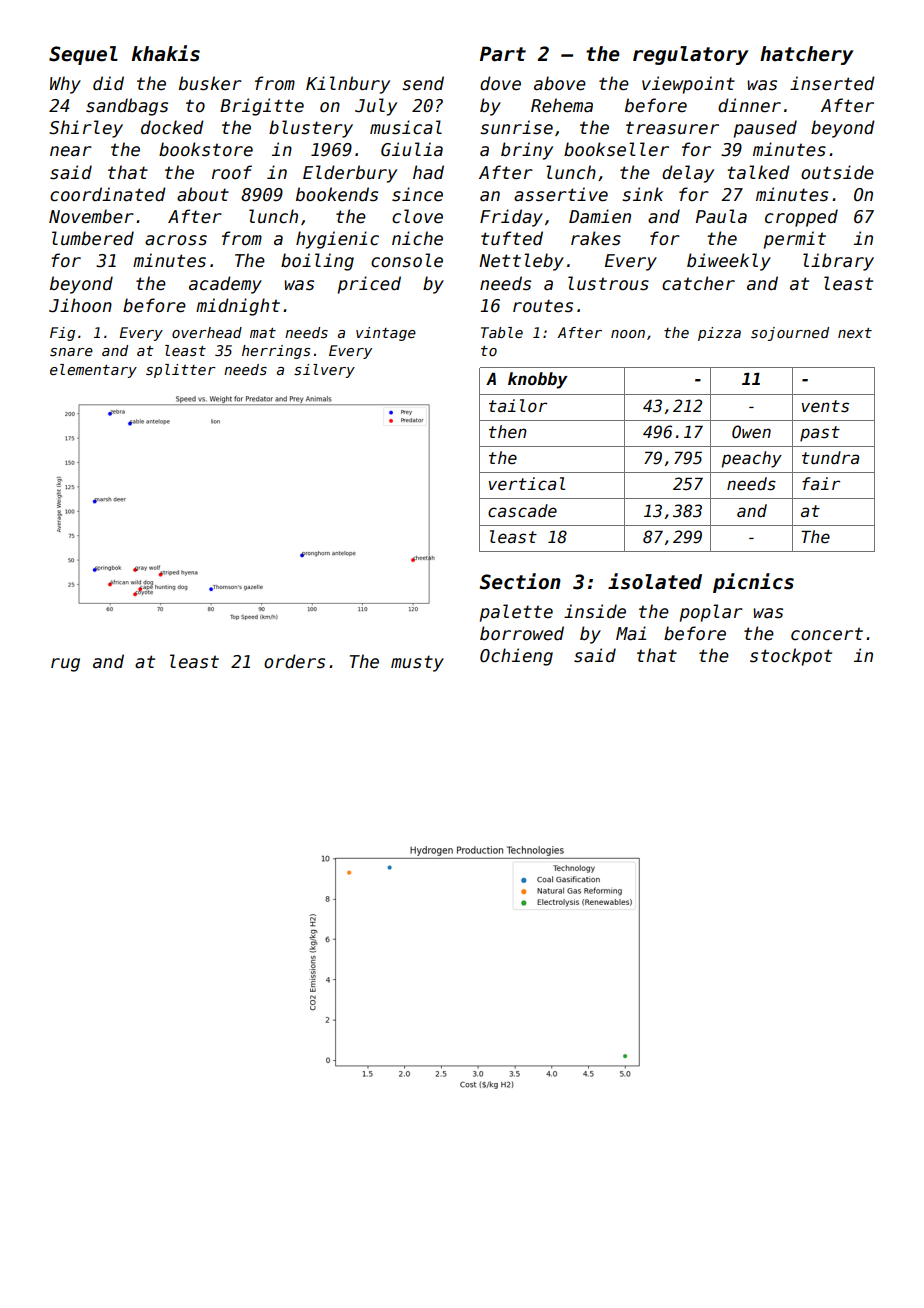  What do you see at coordinates (691, 55) in the screenshot?
I see `regulatory` at bounding box center [691, 55].
